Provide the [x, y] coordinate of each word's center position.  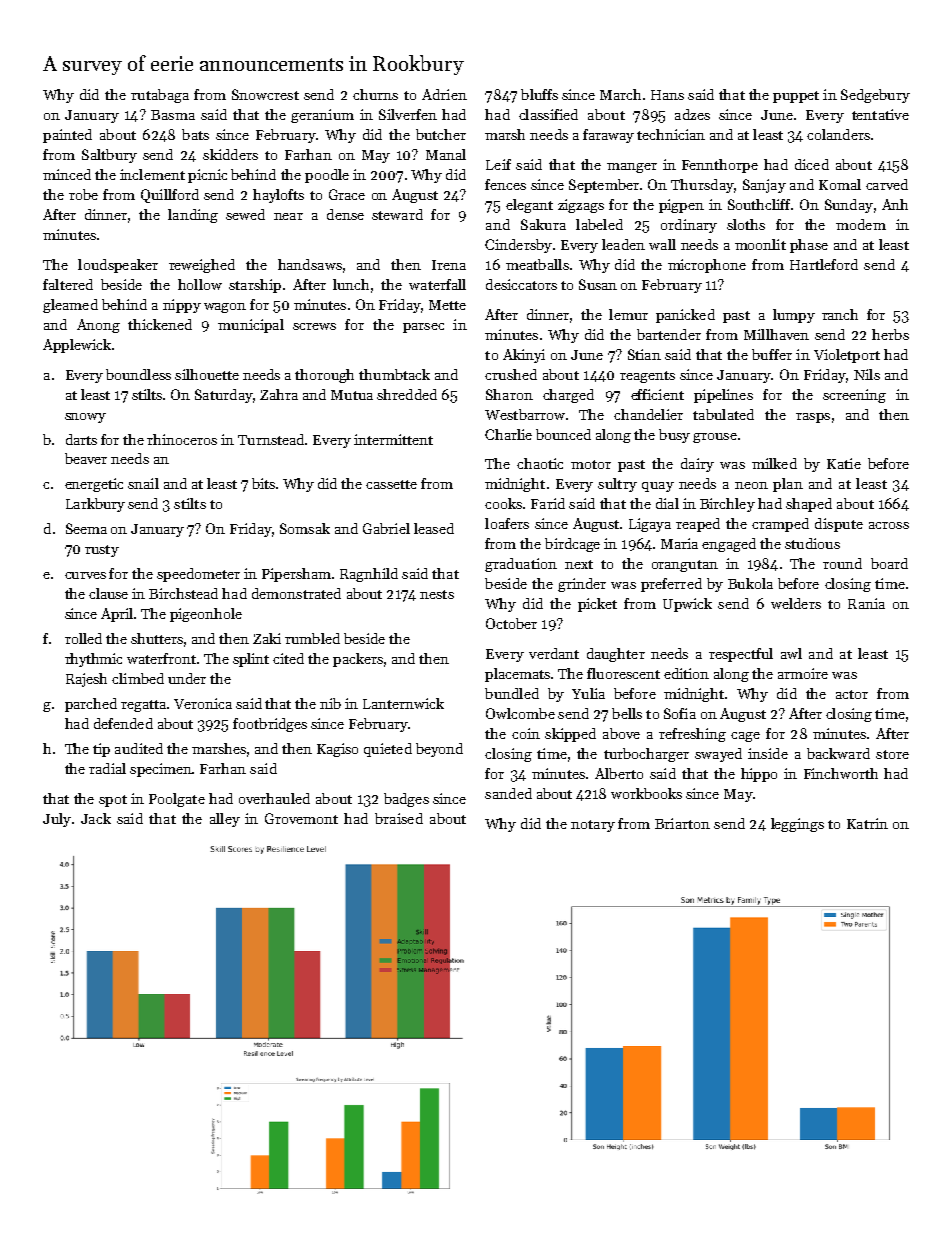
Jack [96, 818]
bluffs [539, 94]
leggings [797, 825]
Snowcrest [265, 94]
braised [399, 818]
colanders [838, 134]
